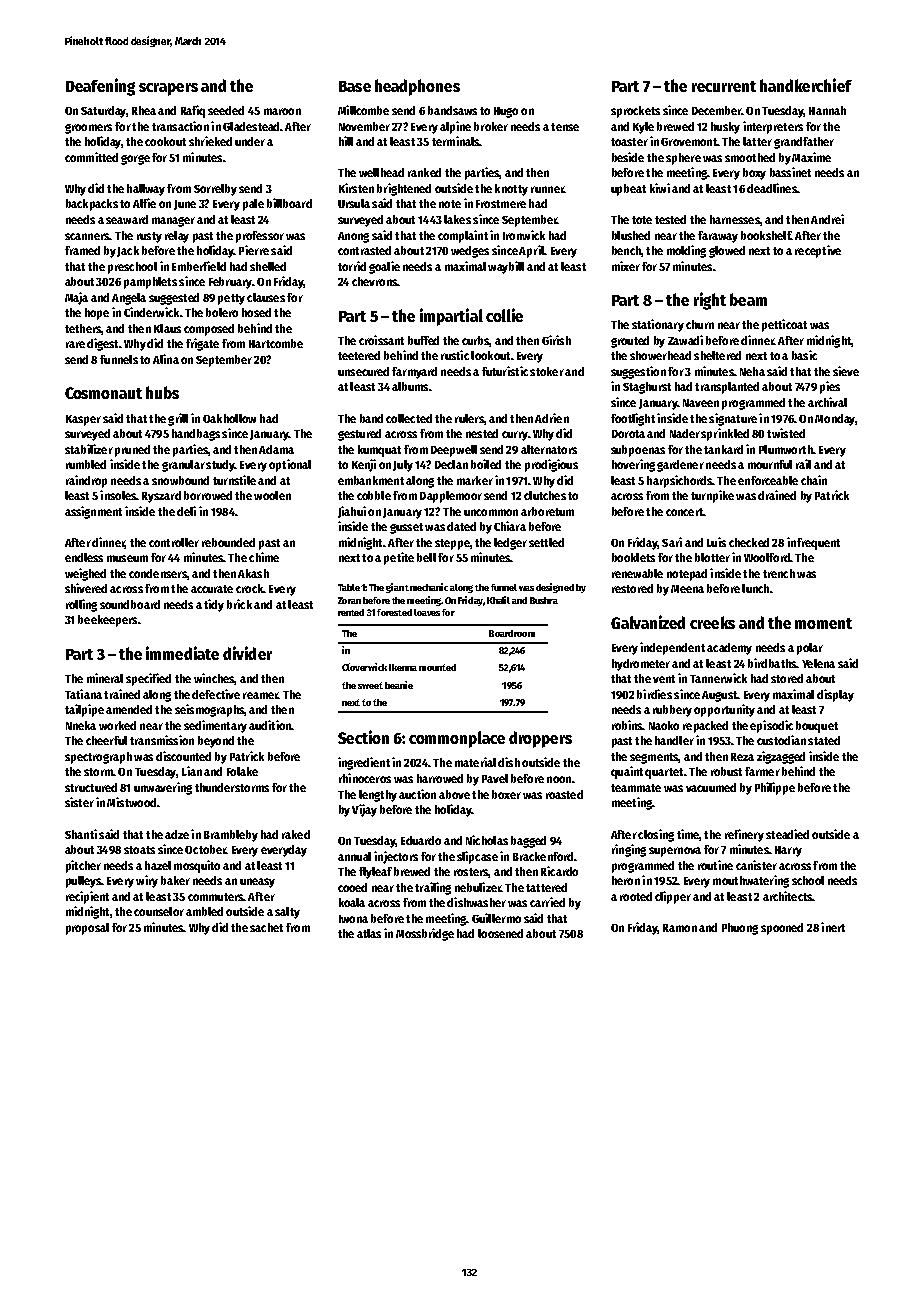 This screenshot has height=1308, width=924. I want to click on goalie, so click(384, 267).
